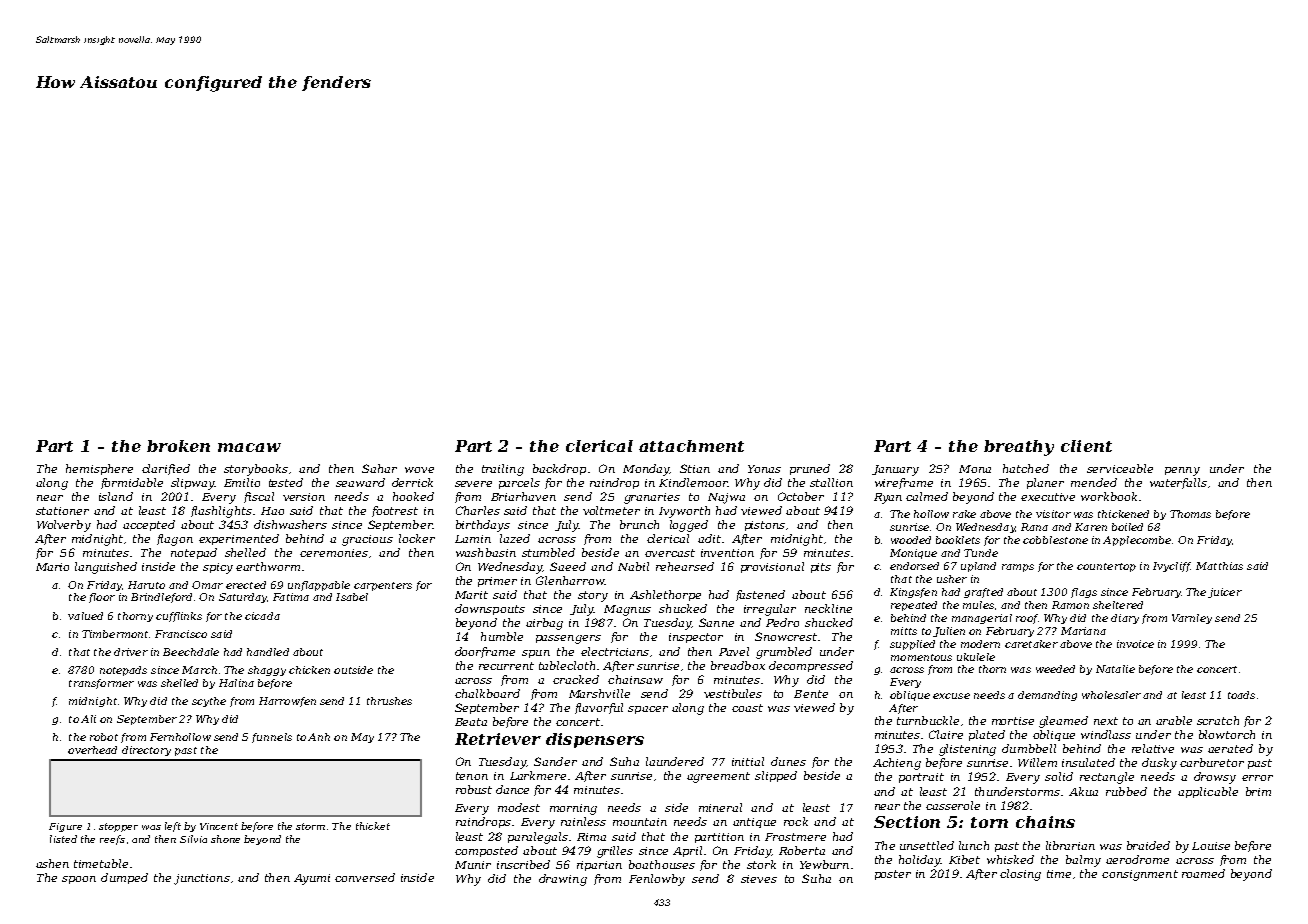  Describe the element at coordinates (1019, 448) in the screenshot. I see `breathy` at that location.
